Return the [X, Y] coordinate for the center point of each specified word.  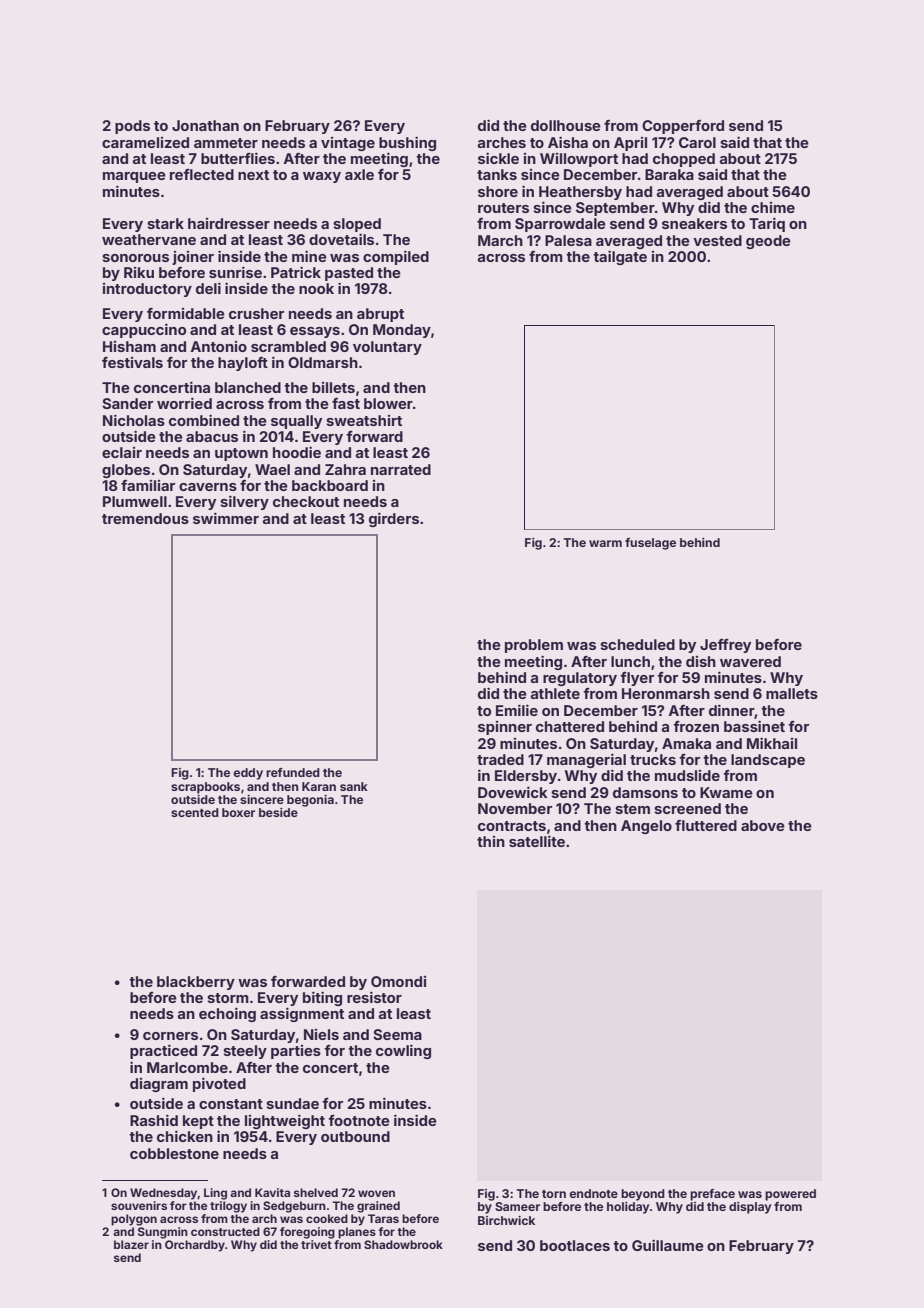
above [763, 825]
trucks [653, 759]
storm [228, 998]
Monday [402, 331]
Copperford [683, 127]
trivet [316, 1244]
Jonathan [205, 125]
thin [491, 841]
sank [354, 786]
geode [768, 242]
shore [498, 191]
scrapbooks [205, 788]
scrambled [288, 346]
